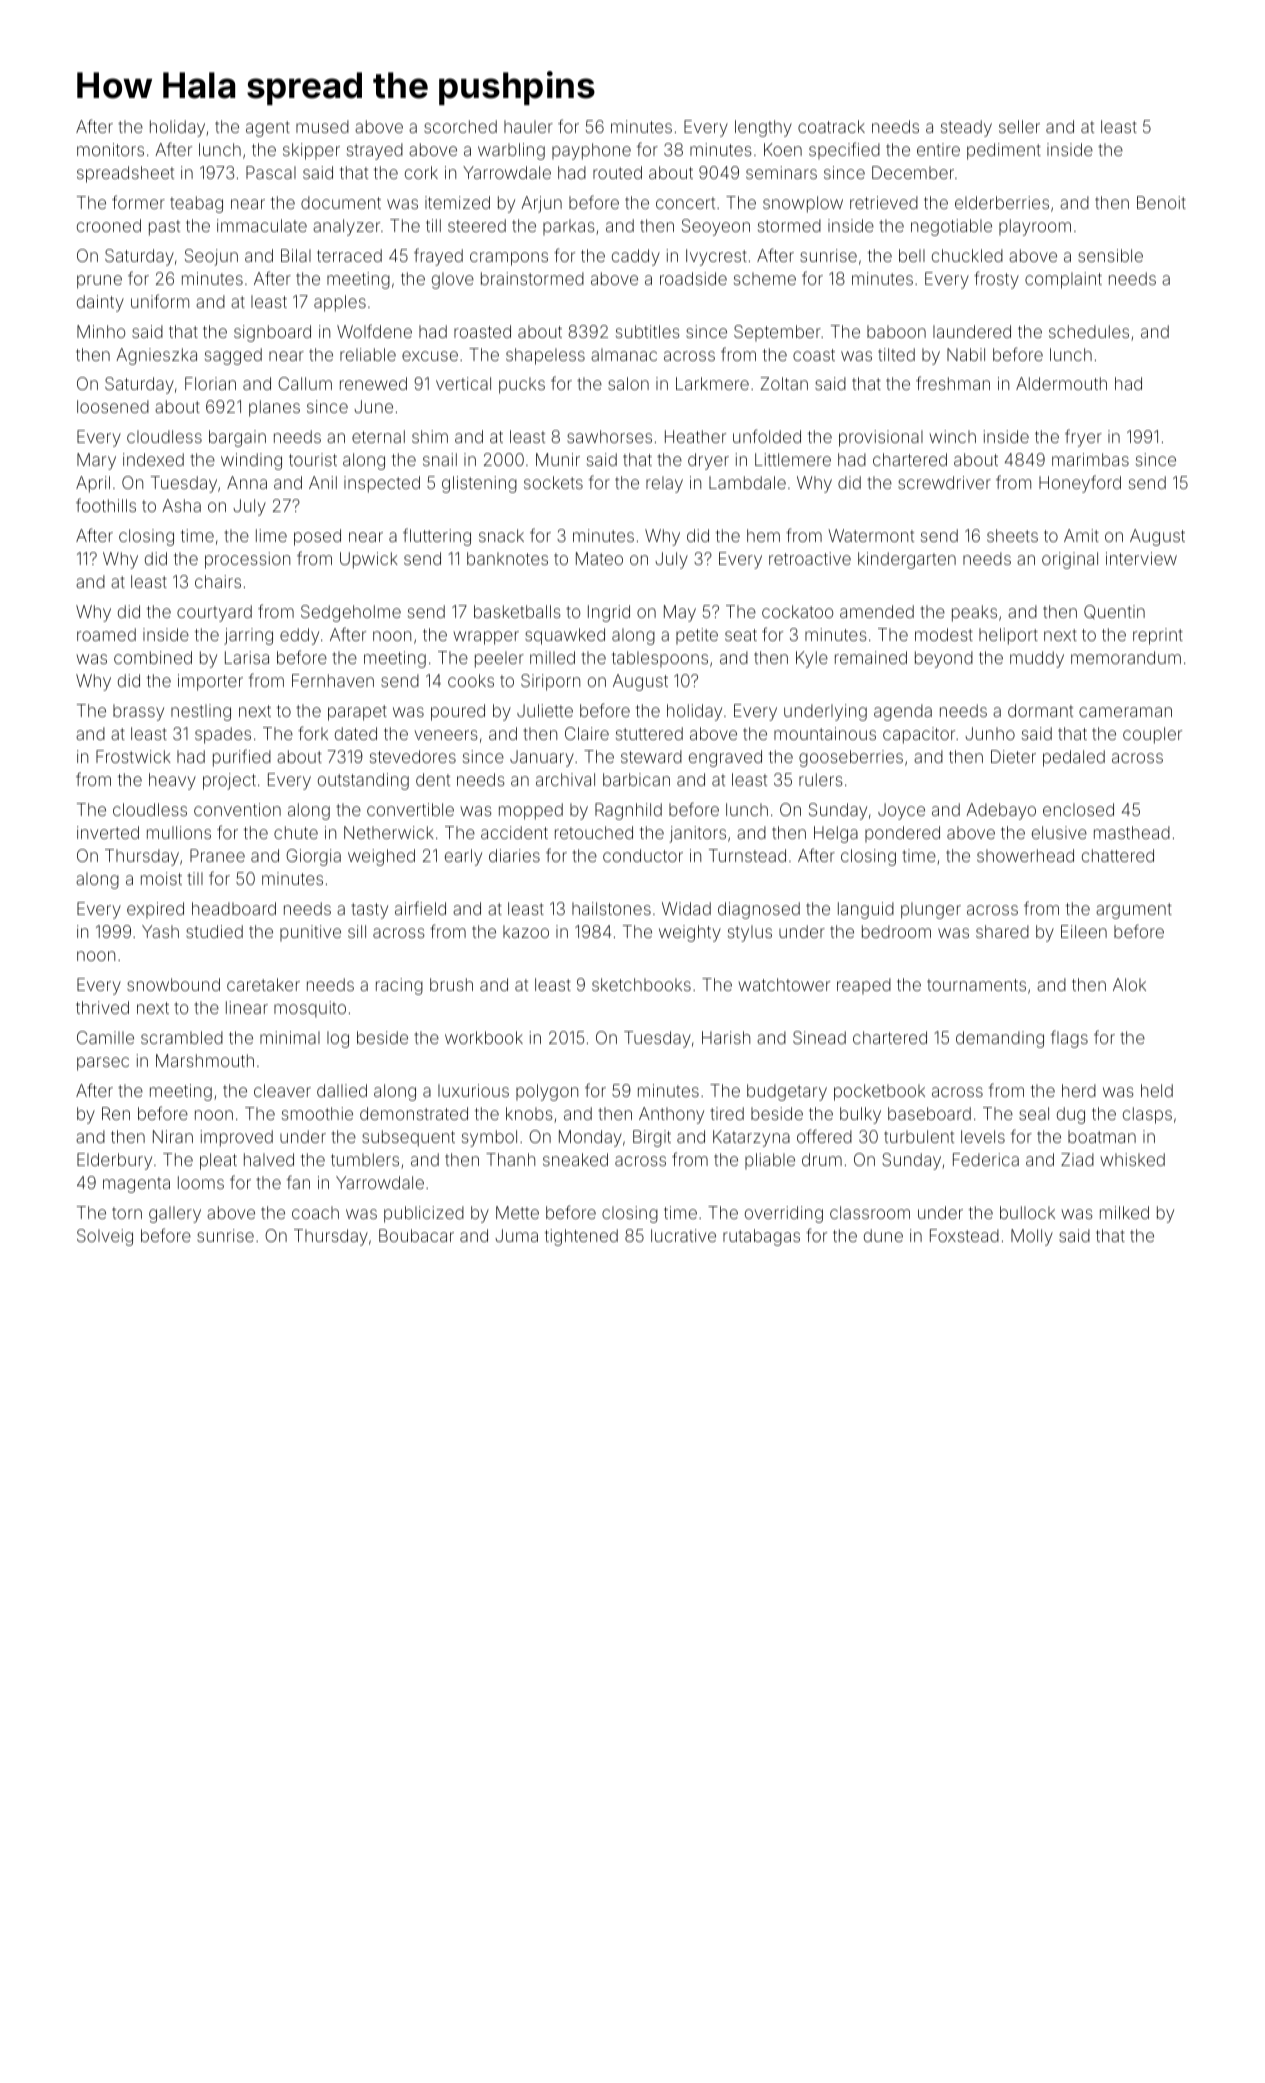 The image size is (1265, 2083). What do you see at coordinates (763, 128) in the screenshot?
I see `lengthy` at bounding box center [763, 128].
